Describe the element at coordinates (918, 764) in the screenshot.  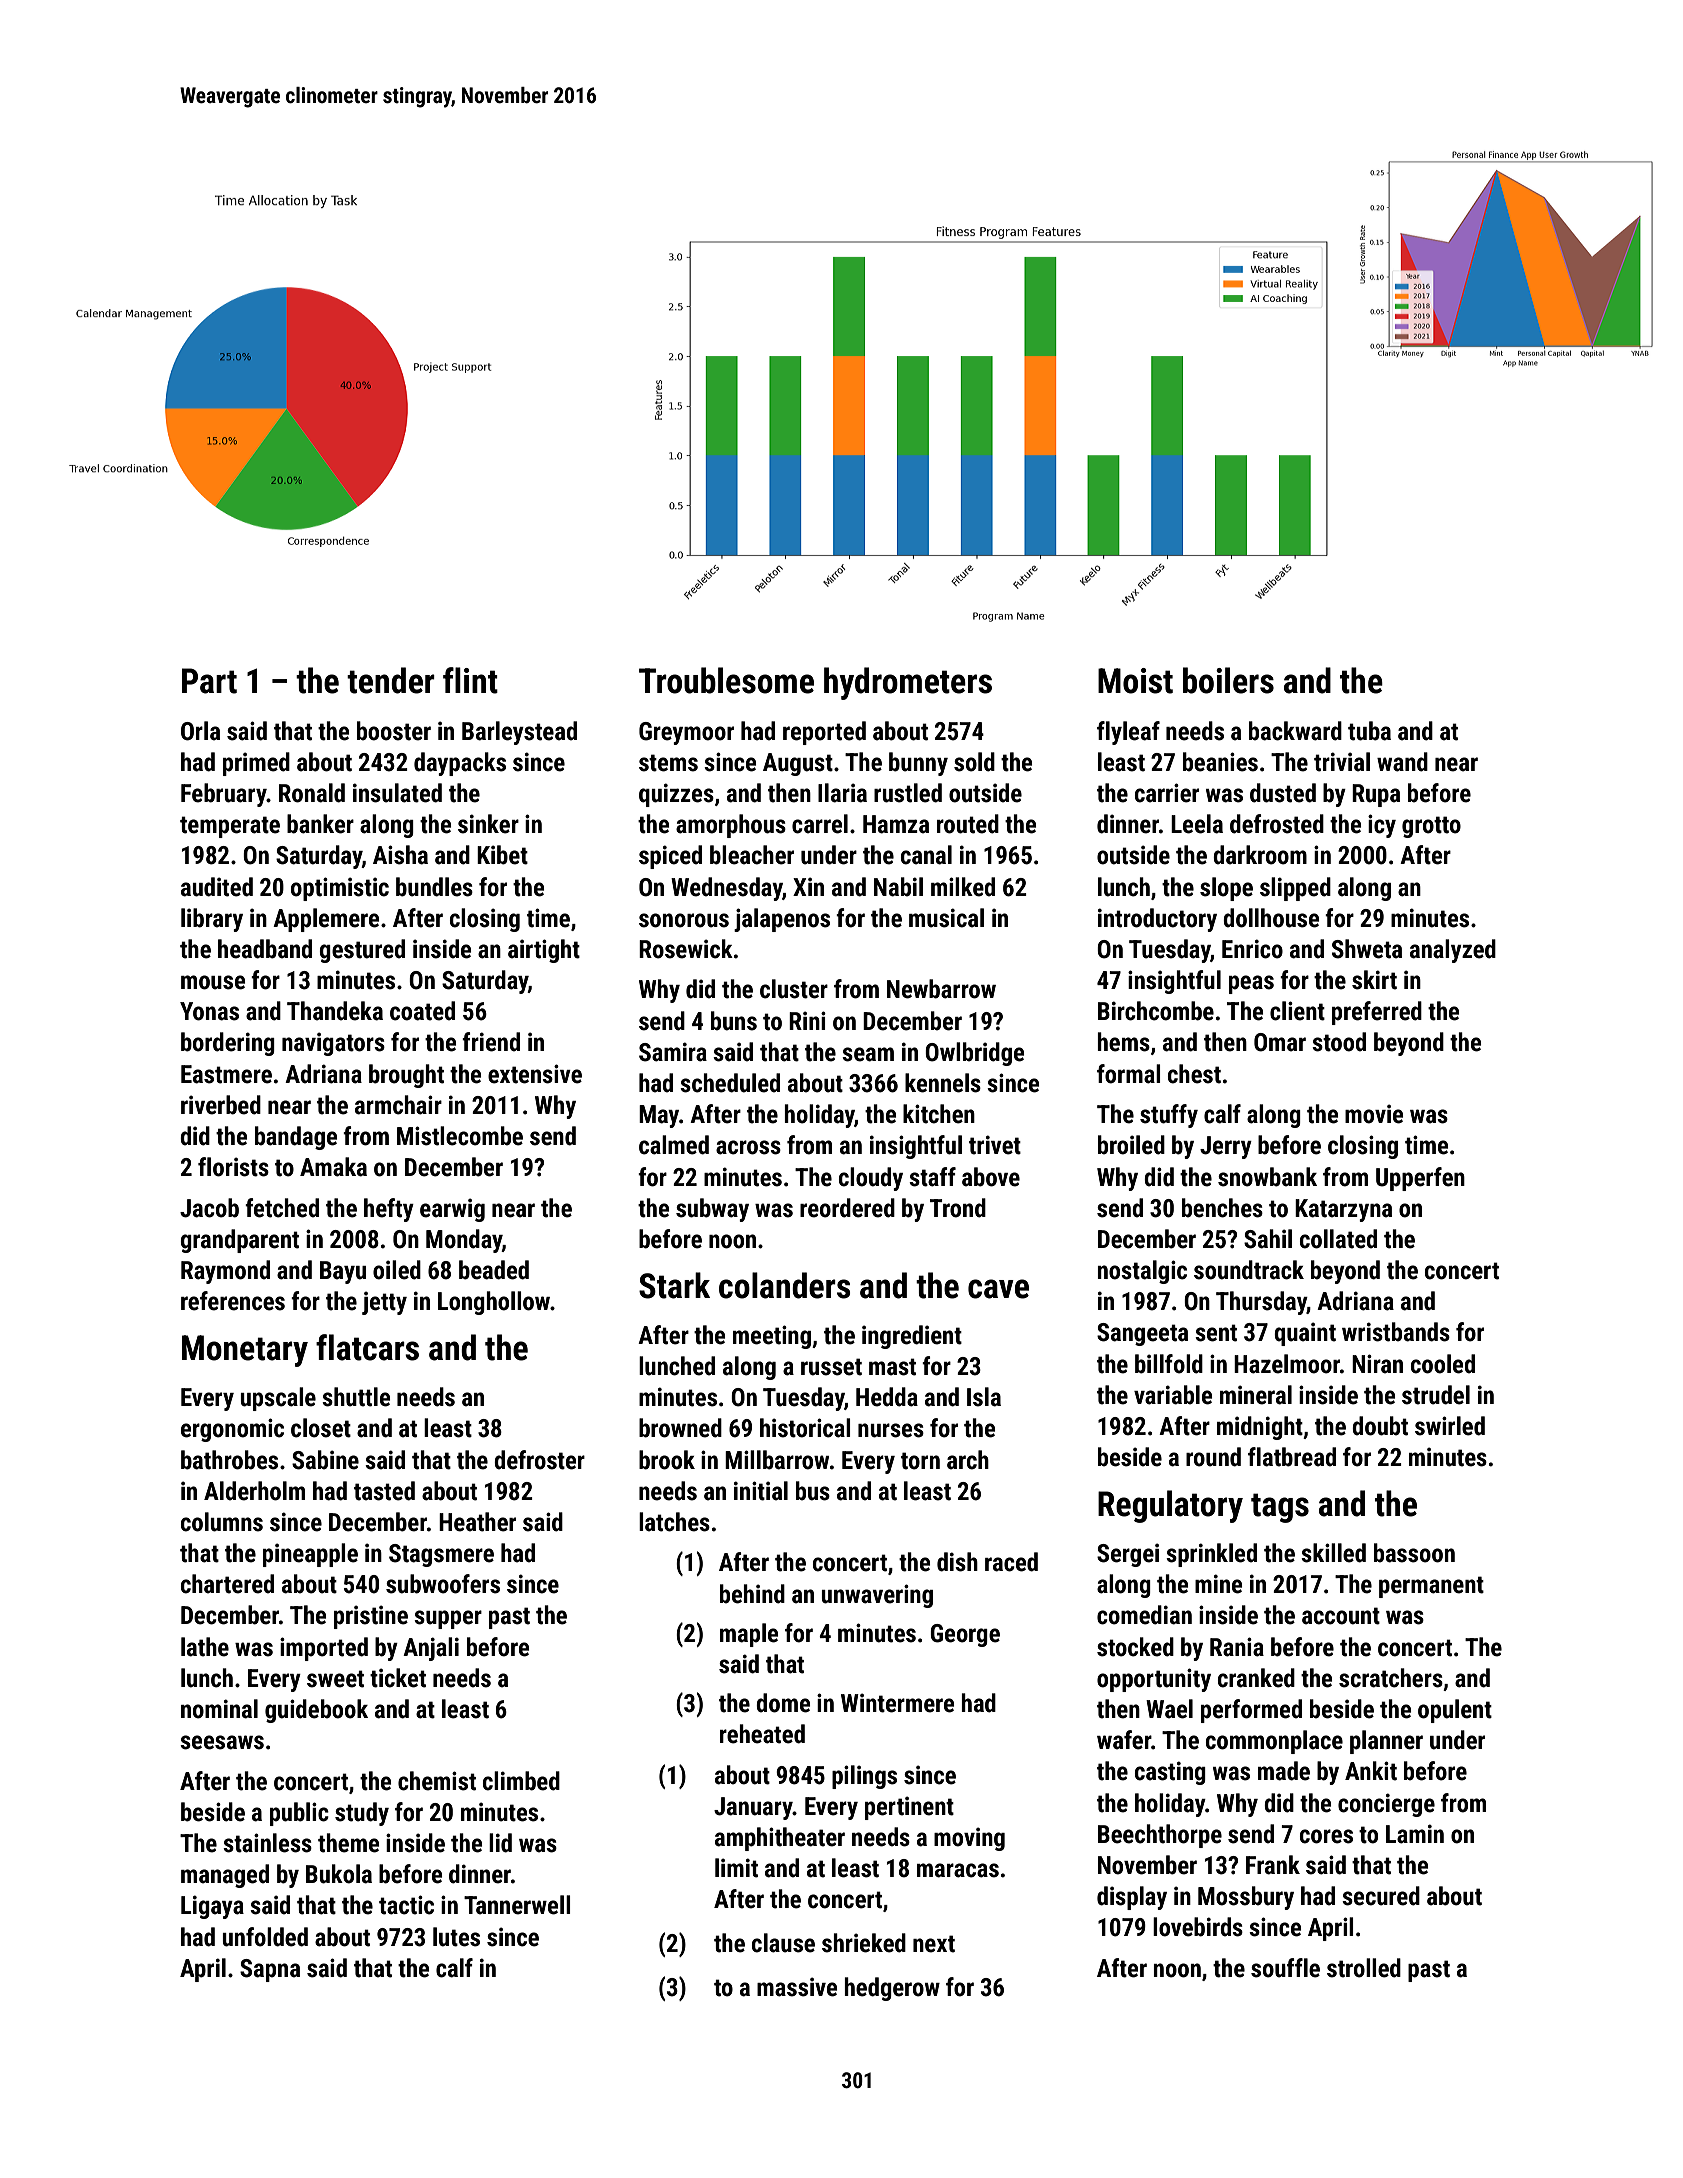
I see `bunny` at that location.
